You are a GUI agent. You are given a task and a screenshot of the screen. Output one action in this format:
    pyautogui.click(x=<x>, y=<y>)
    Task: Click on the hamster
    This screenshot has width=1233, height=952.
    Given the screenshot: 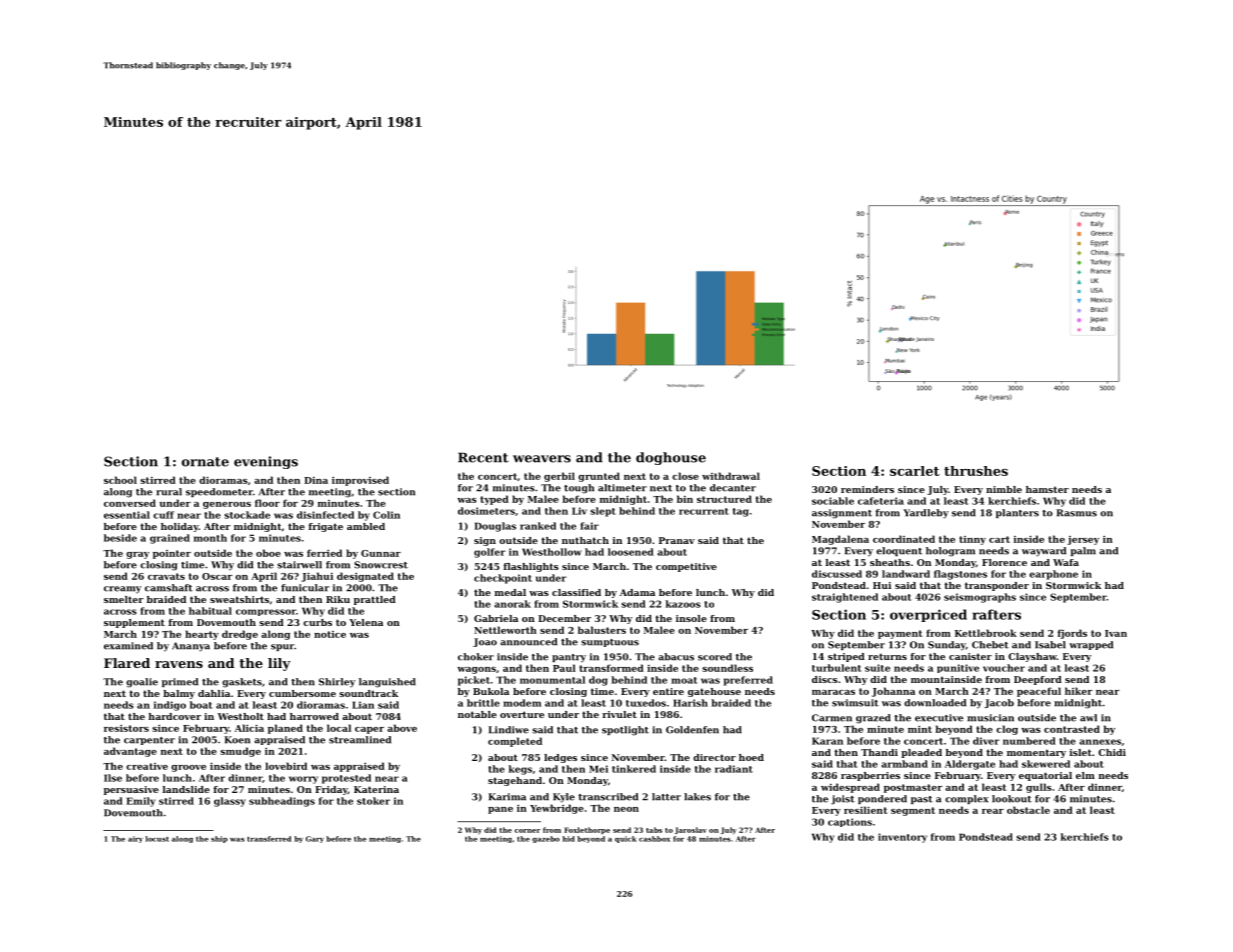 What is the action you would take?
    pyautogui.click(x=1047, y=489)
